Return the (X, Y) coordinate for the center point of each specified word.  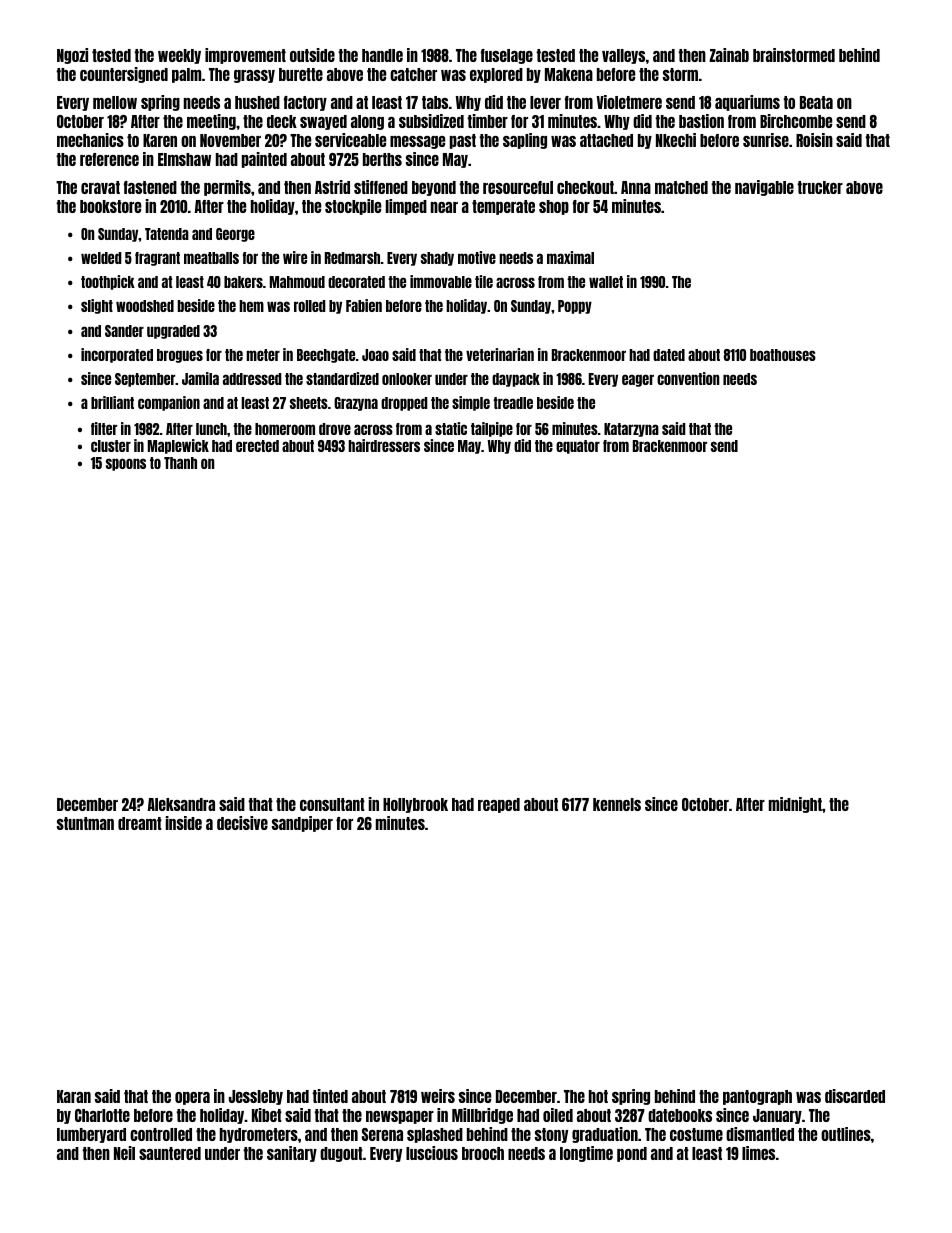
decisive (242, 823)
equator (578, 447)
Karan (74, 1096)
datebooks (680, 1115)
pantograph (757, 1097)
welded (101, 258)
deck (282, 121)
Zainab (729, 55)
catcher (413, 74)
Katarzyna (631, 430)
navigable (764, 188)
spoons (126, 464)
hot (598, 1096)
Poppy (575, 307)
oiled (558, 1115)
